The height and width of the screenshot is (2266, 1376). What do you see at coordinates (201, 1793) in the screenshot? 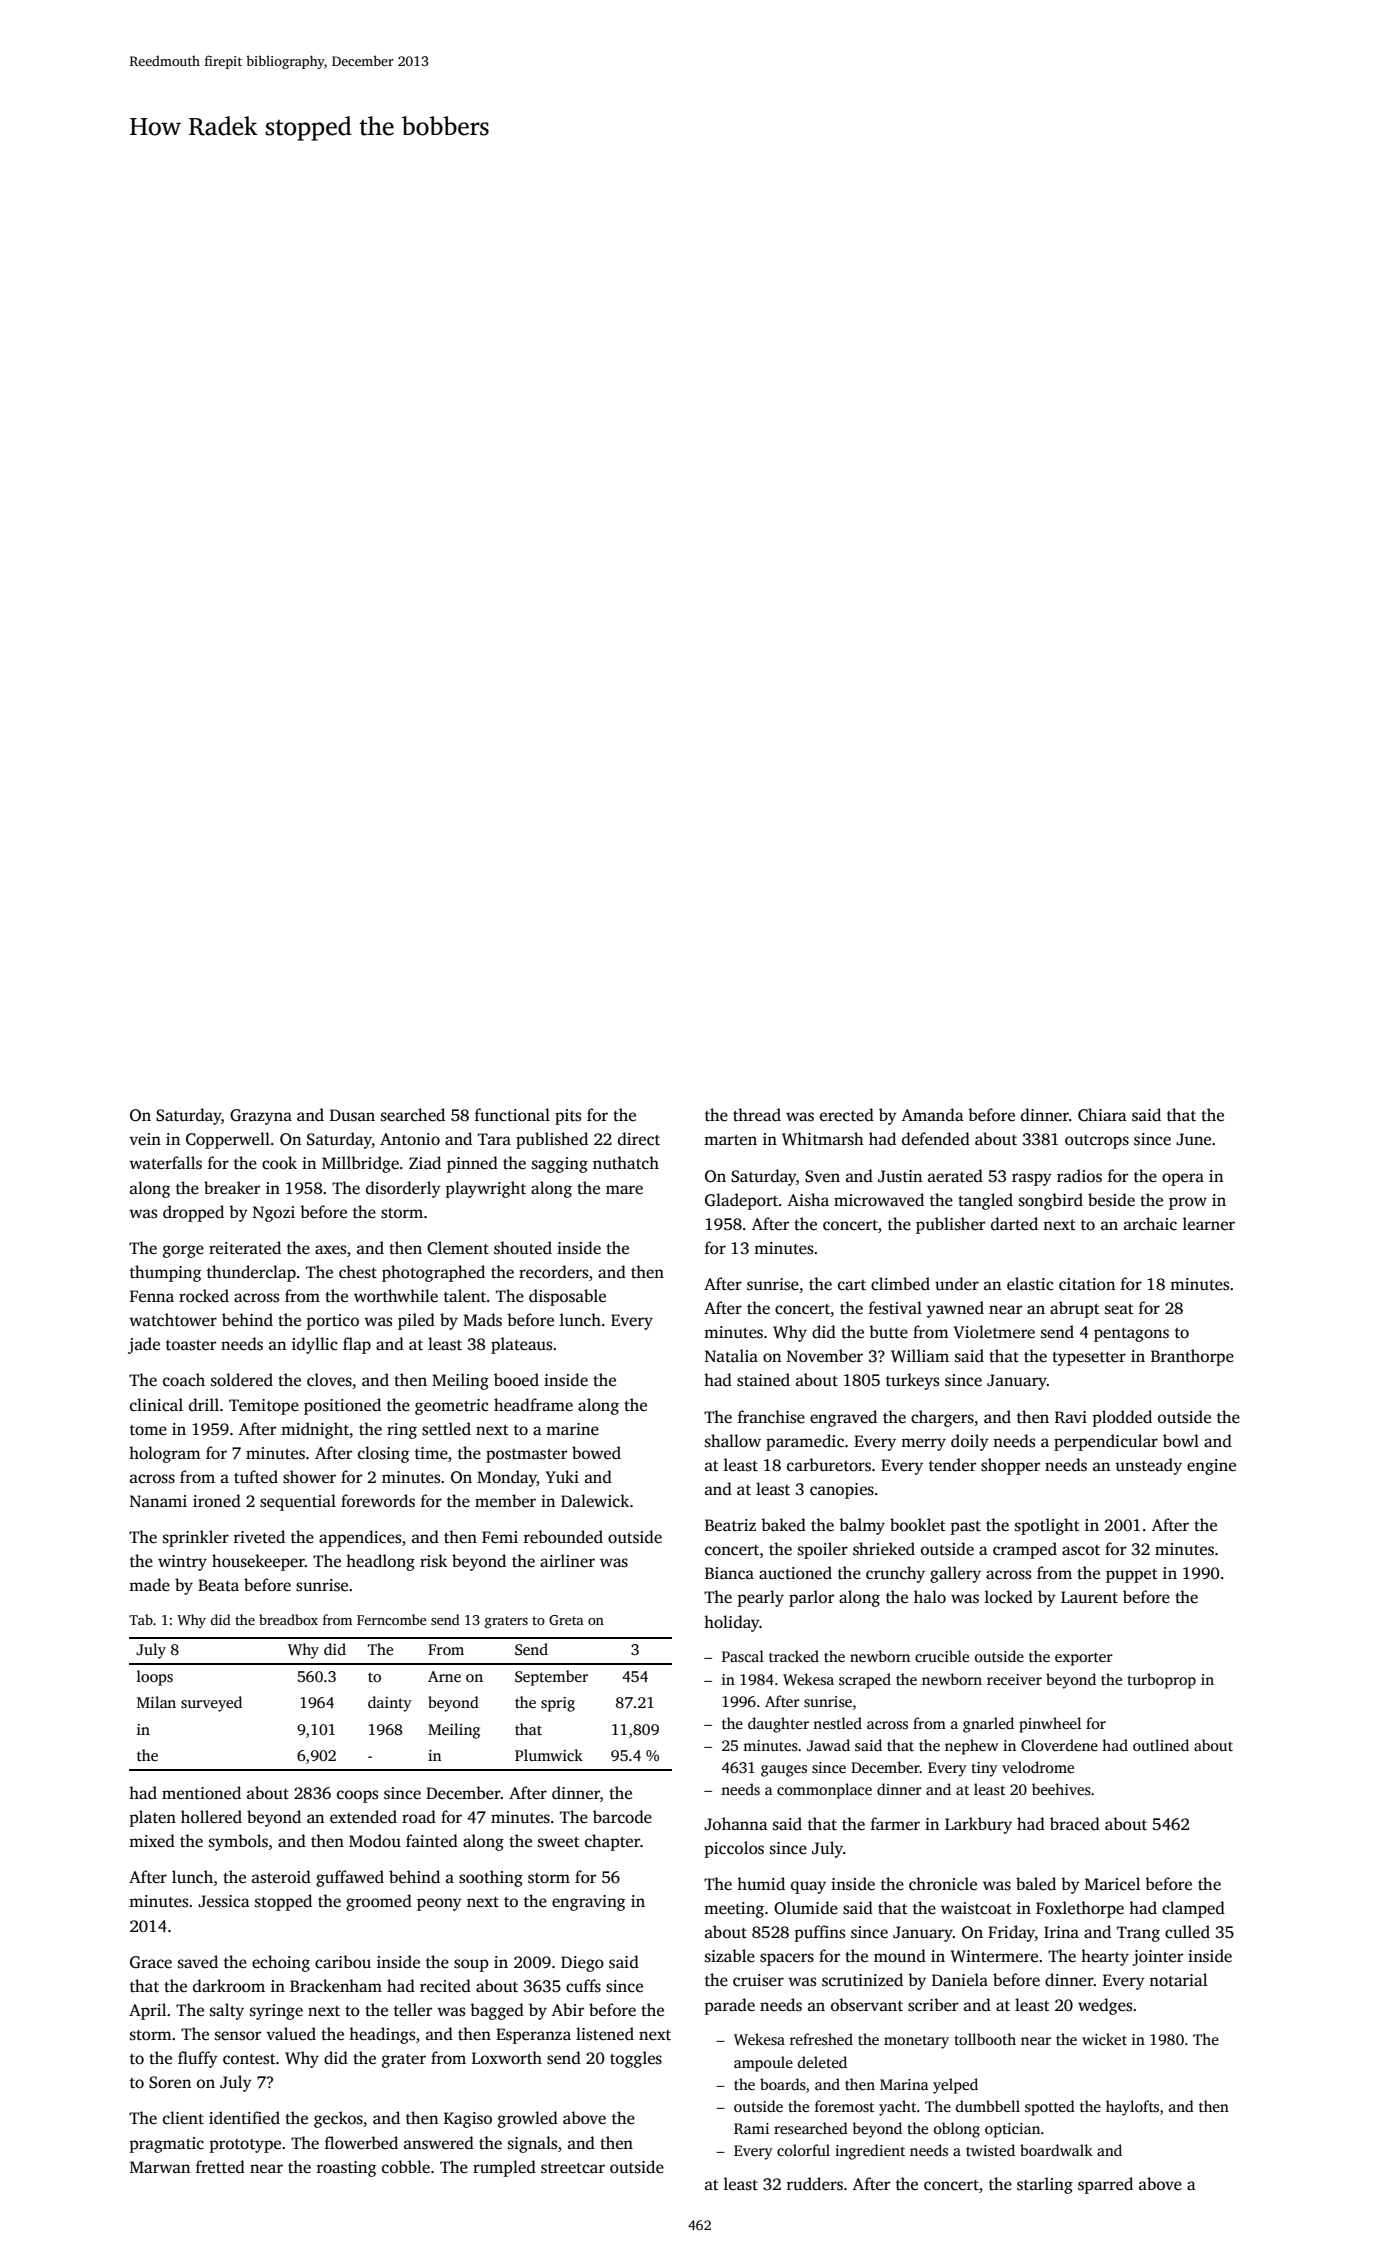
I see `mentioned` at bounding box center [201, 1793].
